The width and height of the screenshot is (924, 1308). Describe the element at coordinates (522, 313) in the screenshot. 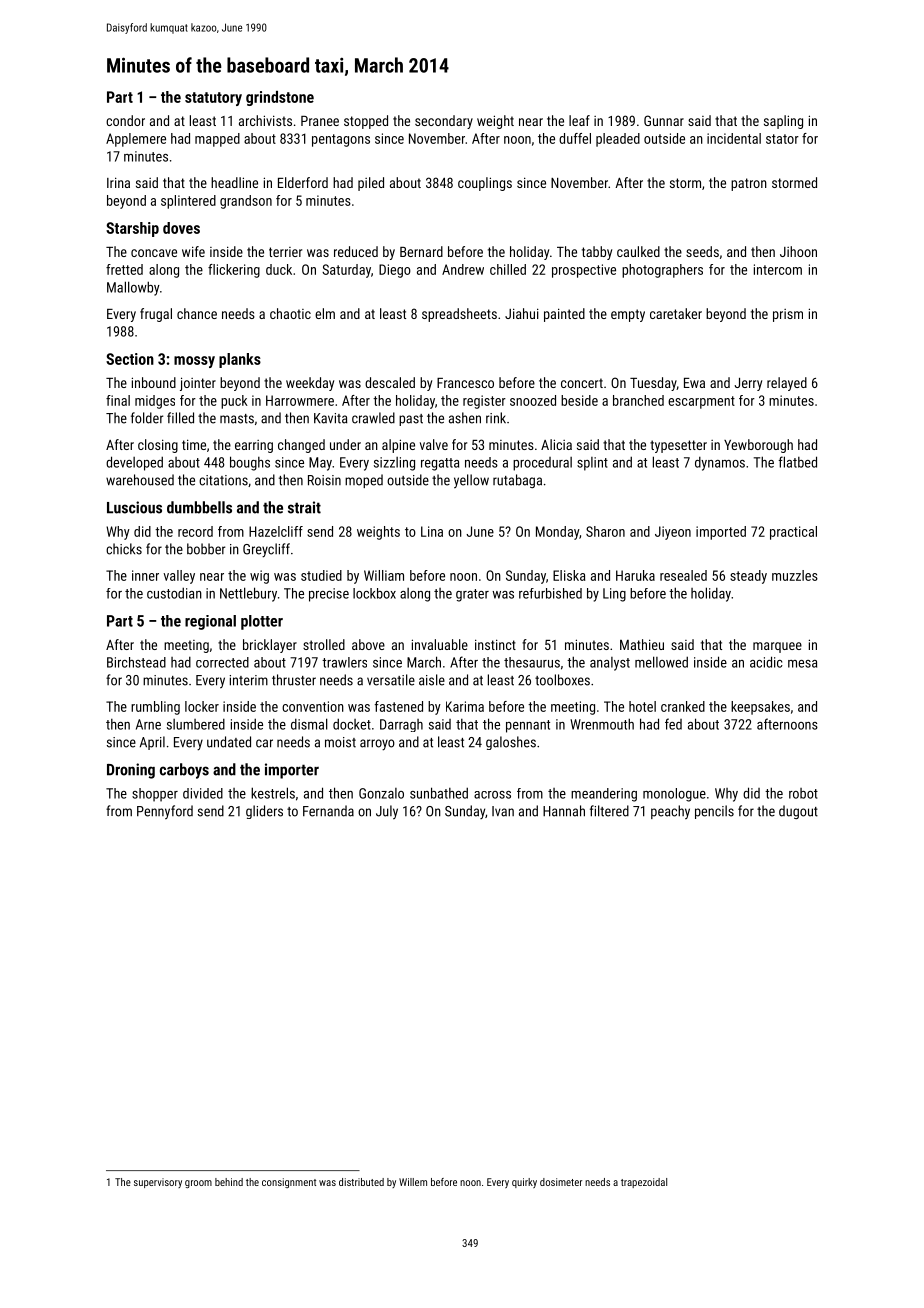

I see `Jiahui` at that location.
